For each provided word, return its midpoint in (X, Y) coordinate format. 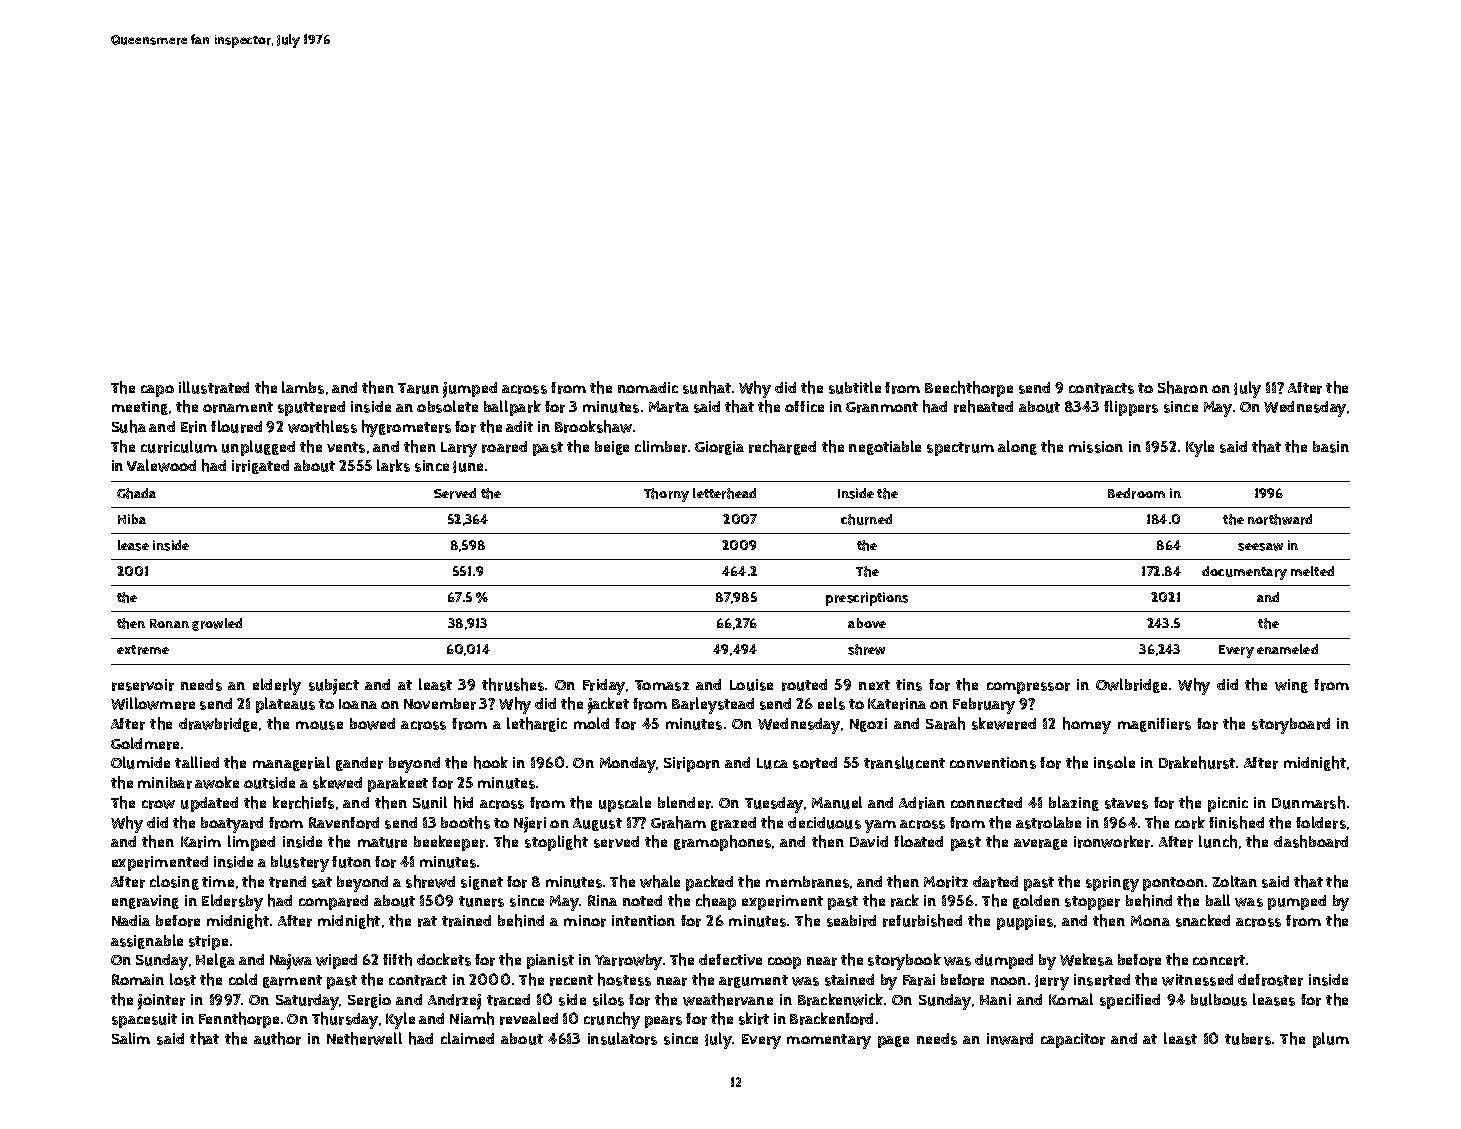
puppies (1025, 922)
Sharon (1183, 387)
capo (157, 391)
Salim (131, 1038)
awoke (217, 782)
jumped (470, 390)
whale (660, 881)
